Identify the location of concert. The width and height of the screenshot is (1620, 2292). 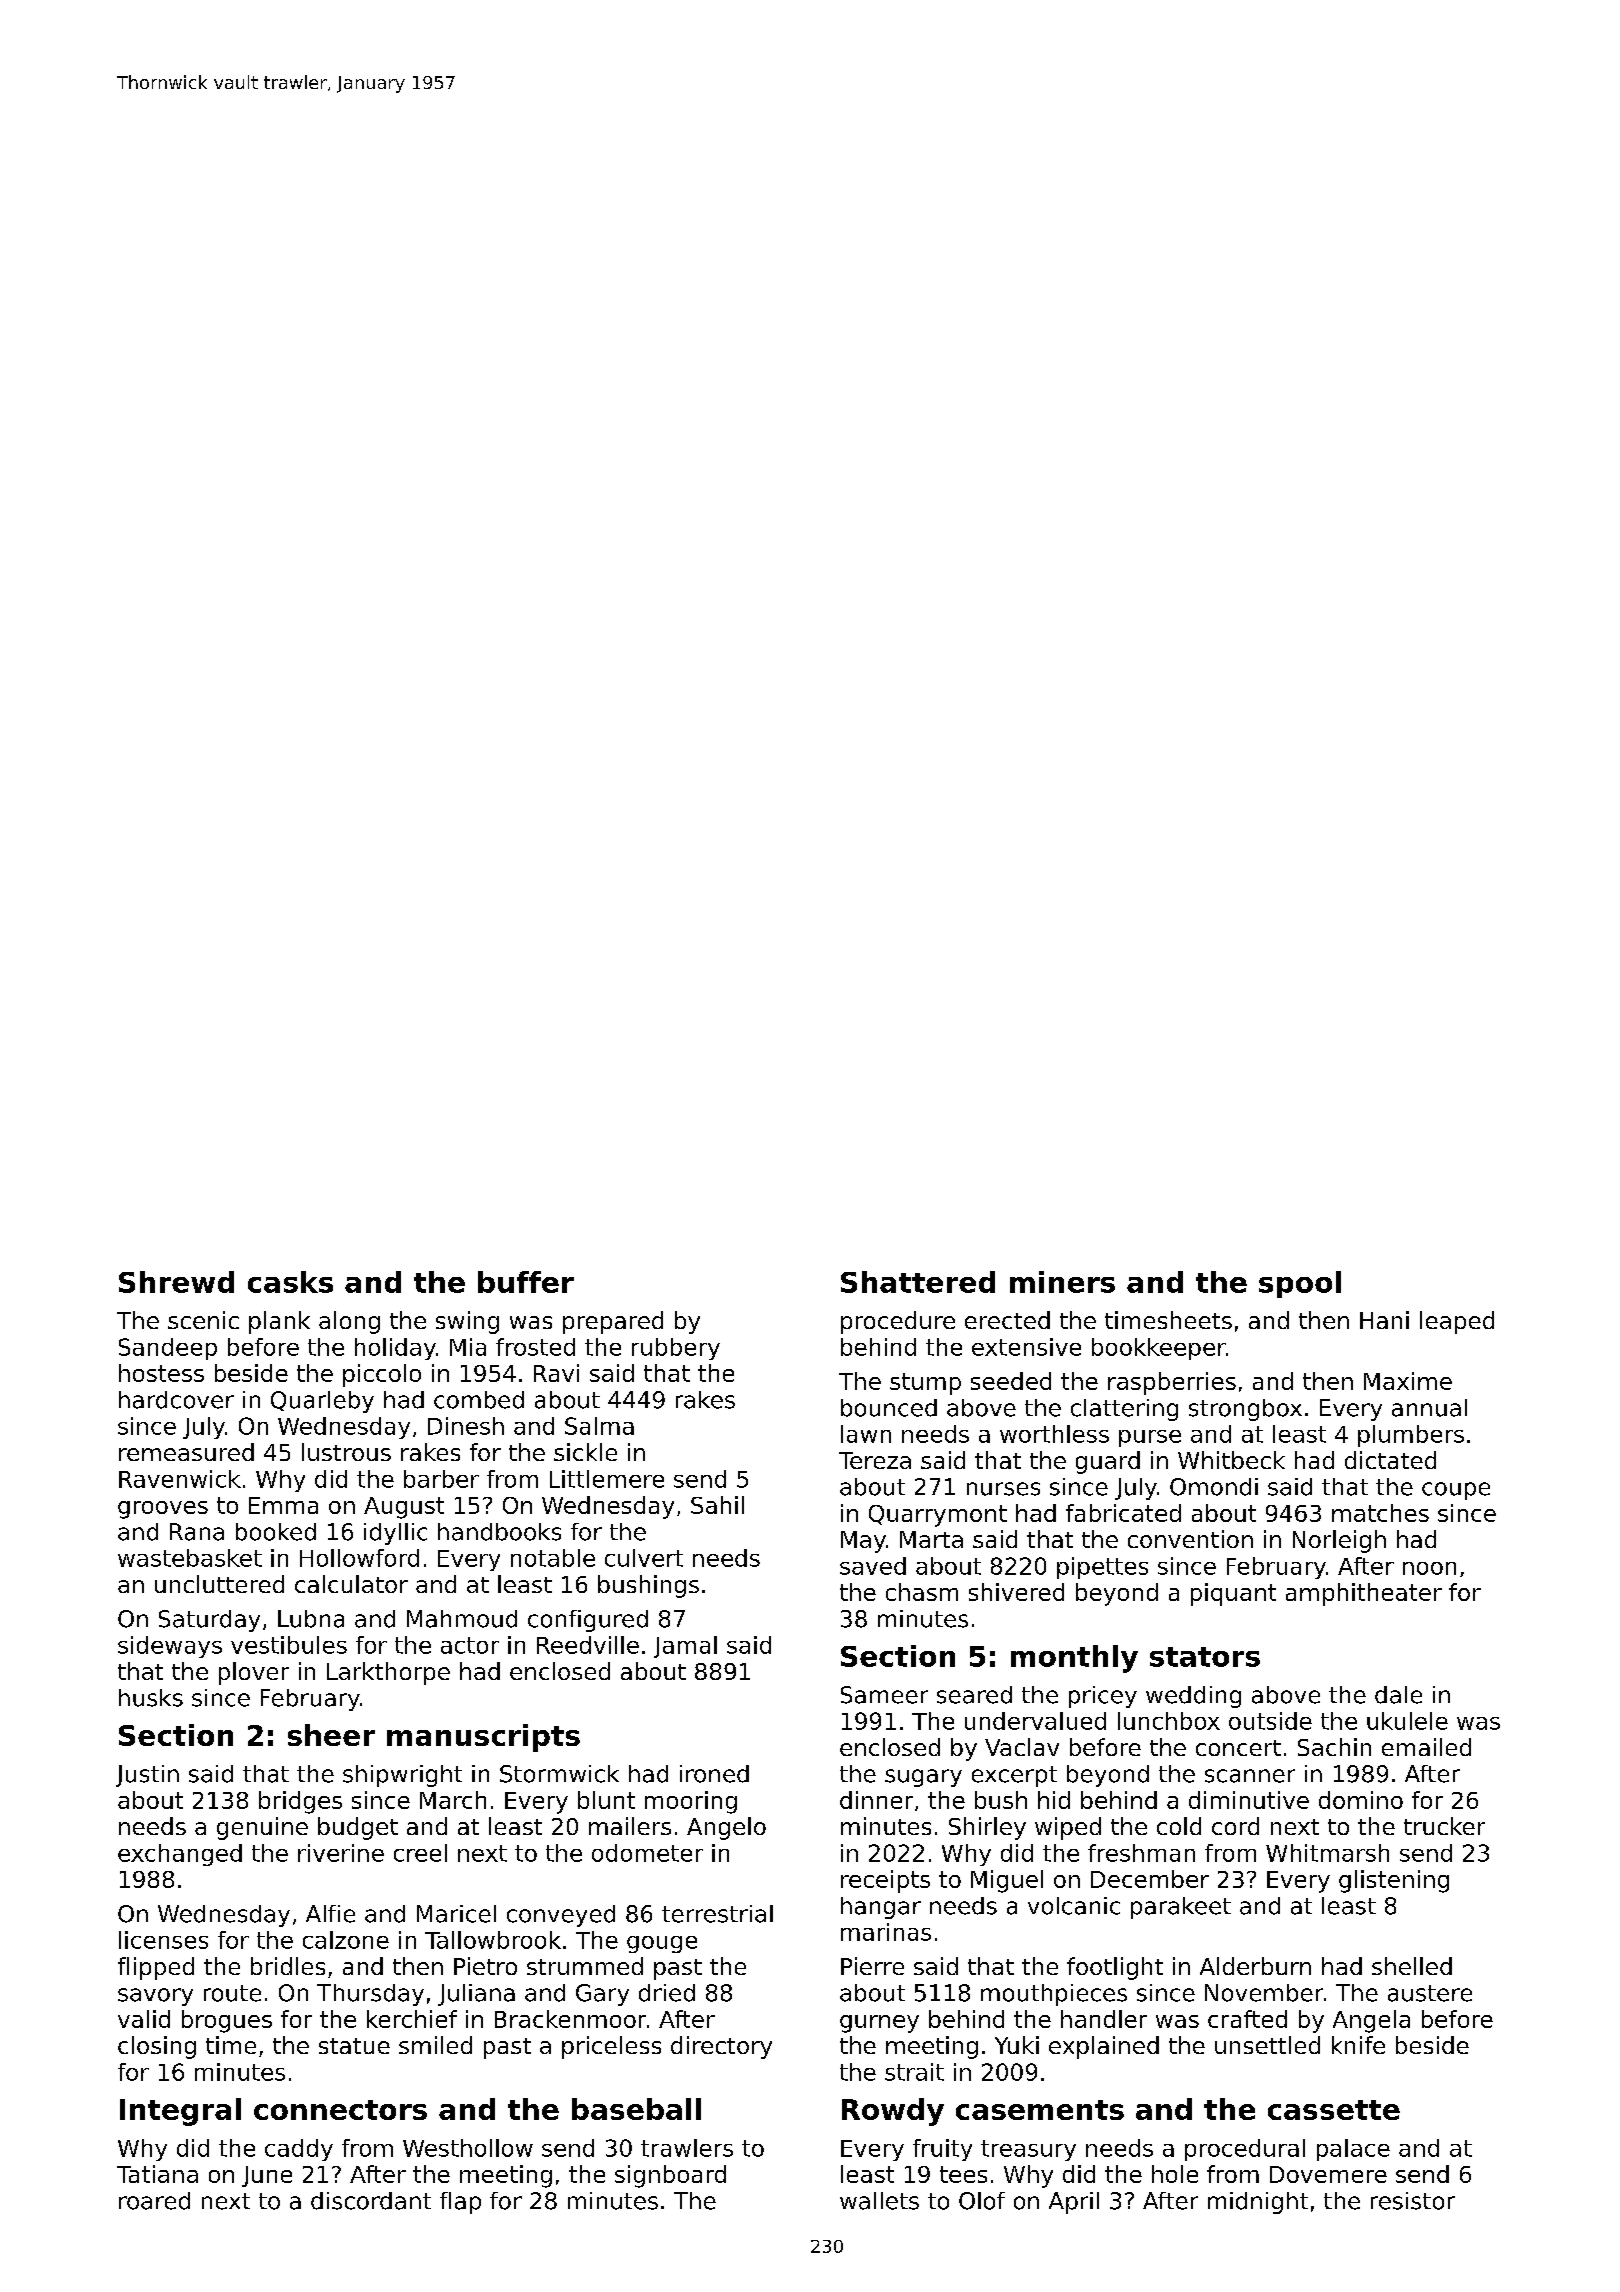
(1238, 1748).
